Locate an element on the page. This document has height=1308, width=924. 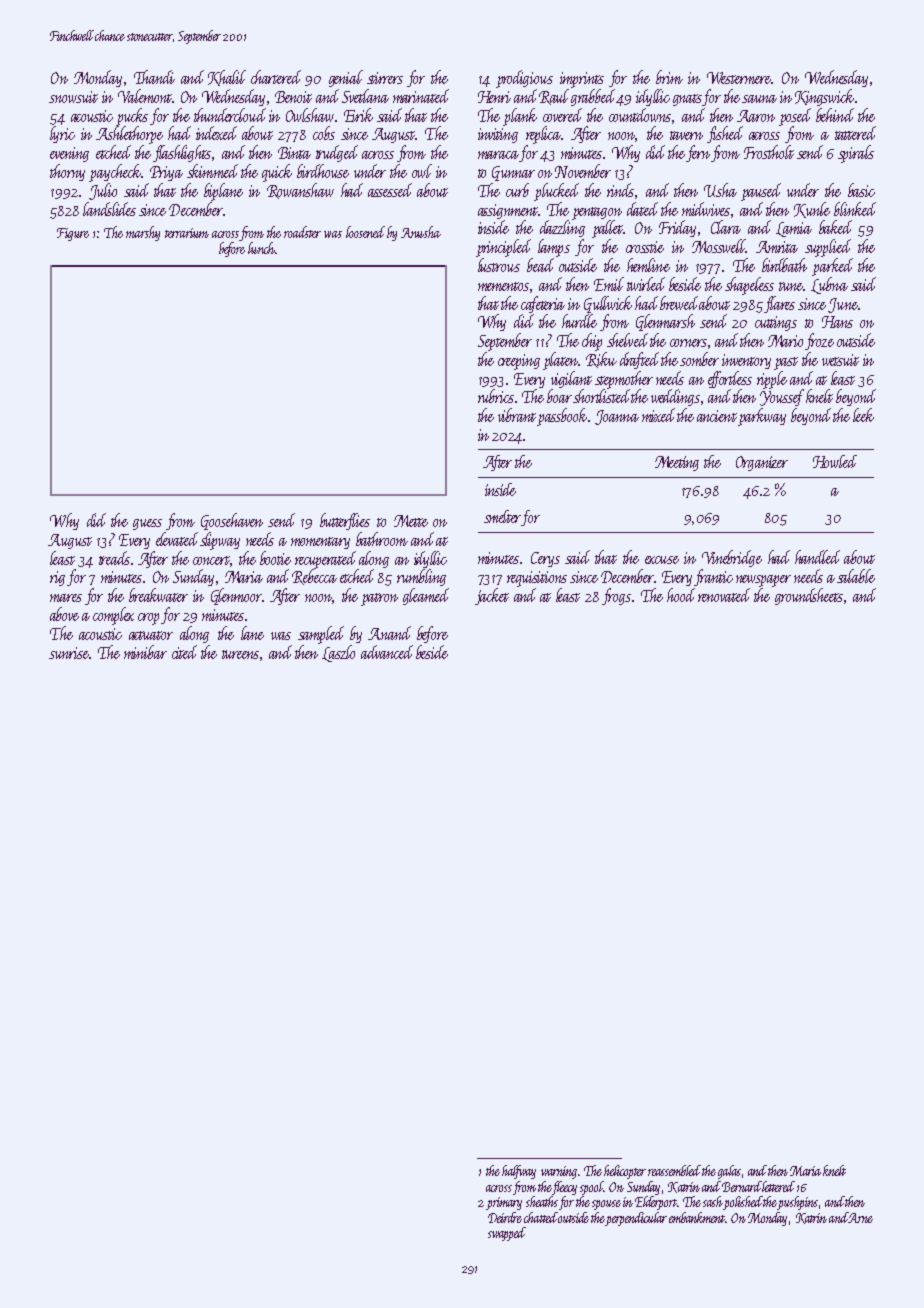
Westermere is located at coordinates (739, 78).
